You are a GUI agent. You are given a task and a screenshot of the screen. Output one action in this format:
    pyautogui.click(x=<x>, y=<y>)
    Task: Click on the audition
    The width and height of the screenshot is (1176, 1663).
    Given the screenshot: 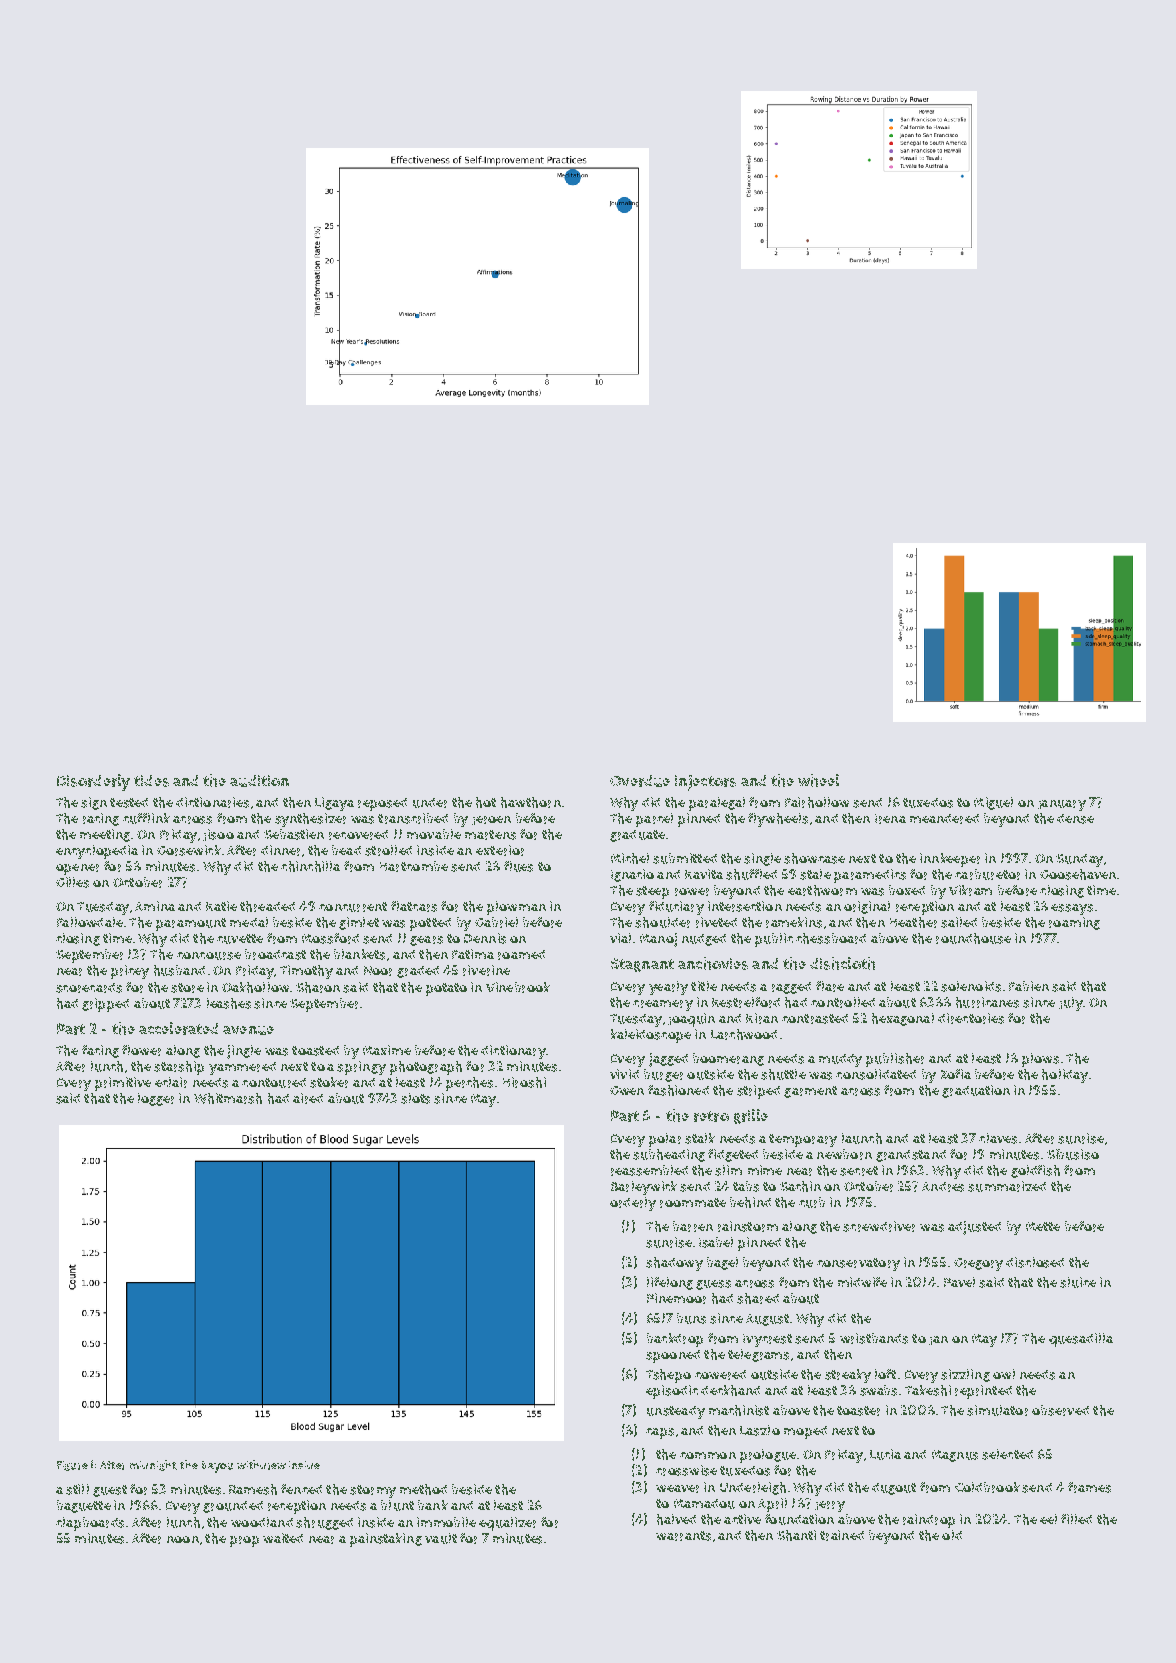 What is the action you would take?
    pyautogui.click(x=259, y=781)
